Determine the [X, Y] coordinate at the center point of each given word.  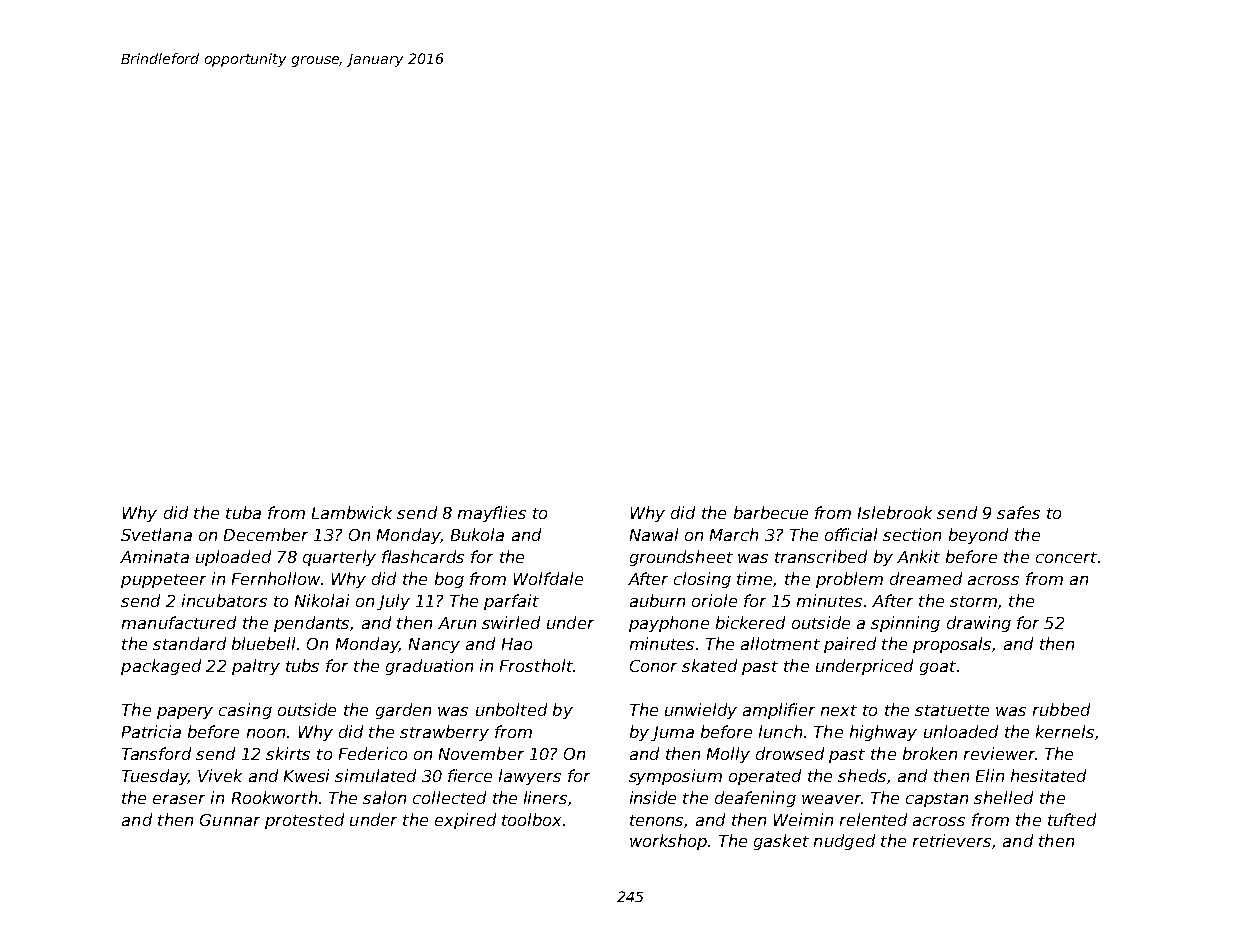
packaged [161, 667]
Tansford [156, 753]
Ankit [918, 556]
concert [1066, 557]
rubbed [1061, 709]
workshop [668, 842]
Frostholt [536, 665]
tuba [243, 512]
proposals [952, 645]
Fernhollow [276, 578]
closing [702, 580]
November [481, 753]
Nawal [654, 534]
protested [304, 821]
